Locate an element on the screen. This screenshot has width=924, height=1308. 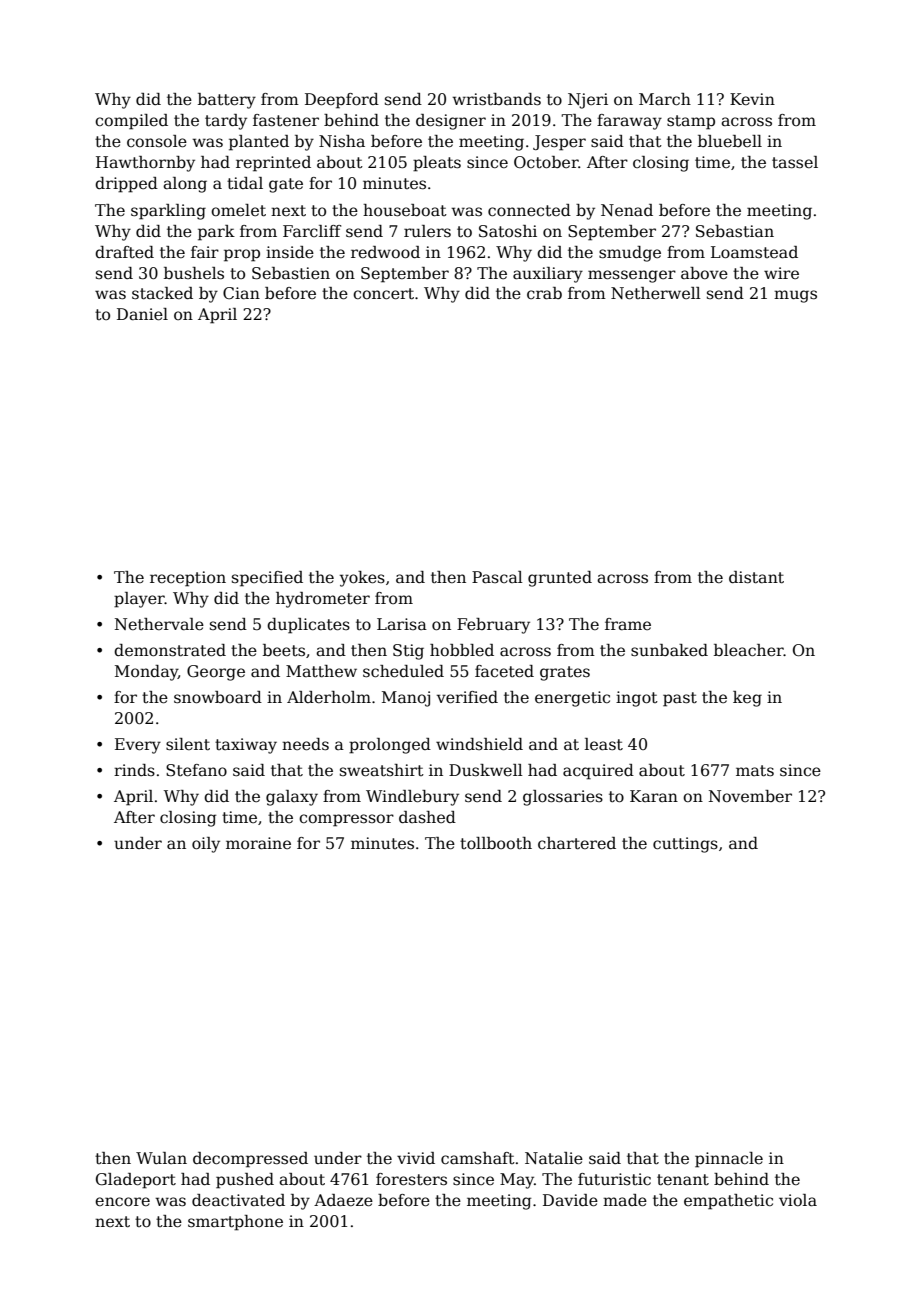
dripped is located at coordinates (126, 185).
